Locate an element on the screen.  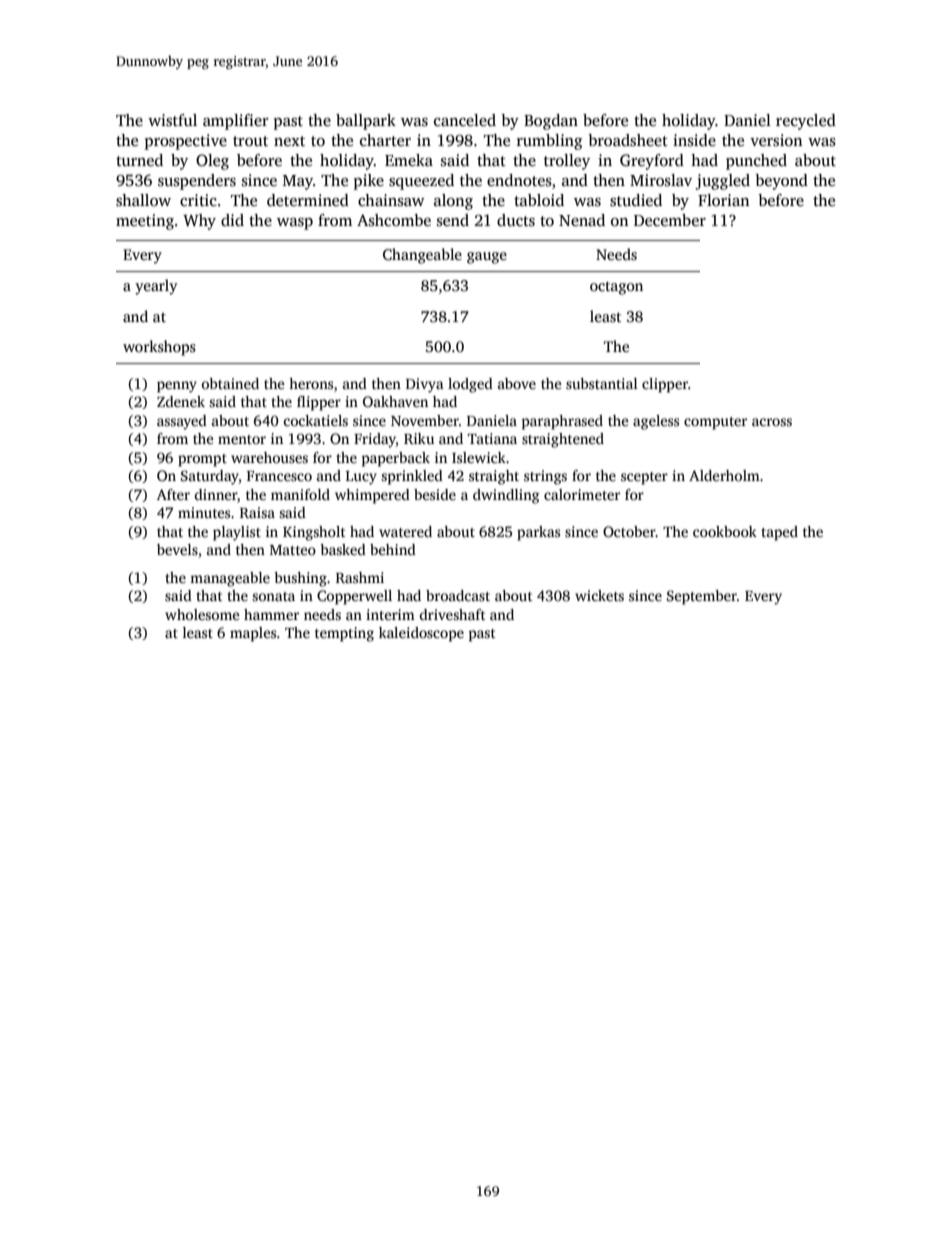
wasp is located at coordinates (295, 224).
